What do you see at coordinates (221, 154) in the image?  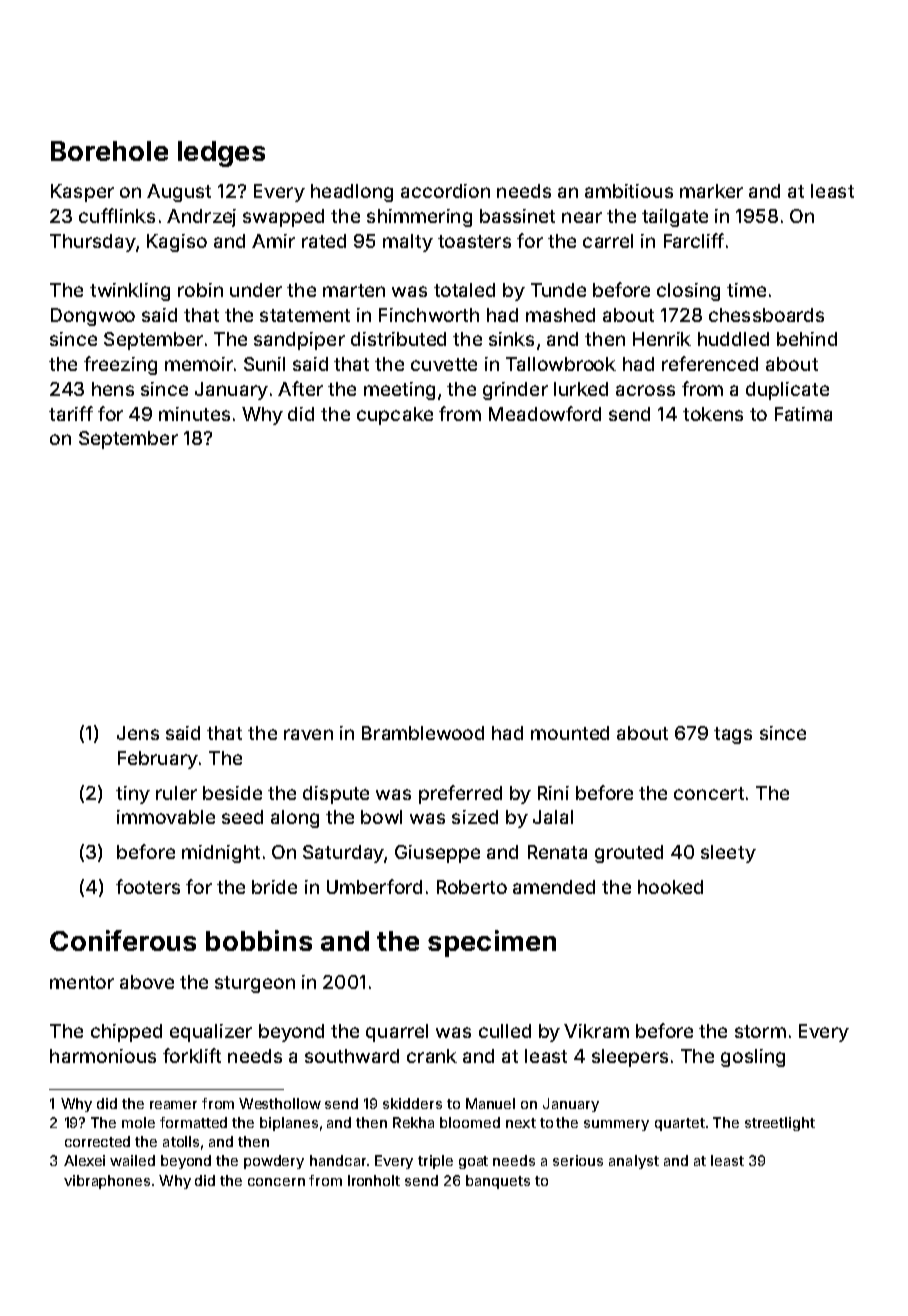 I see `ledges` at bounding box center [221, 154].
